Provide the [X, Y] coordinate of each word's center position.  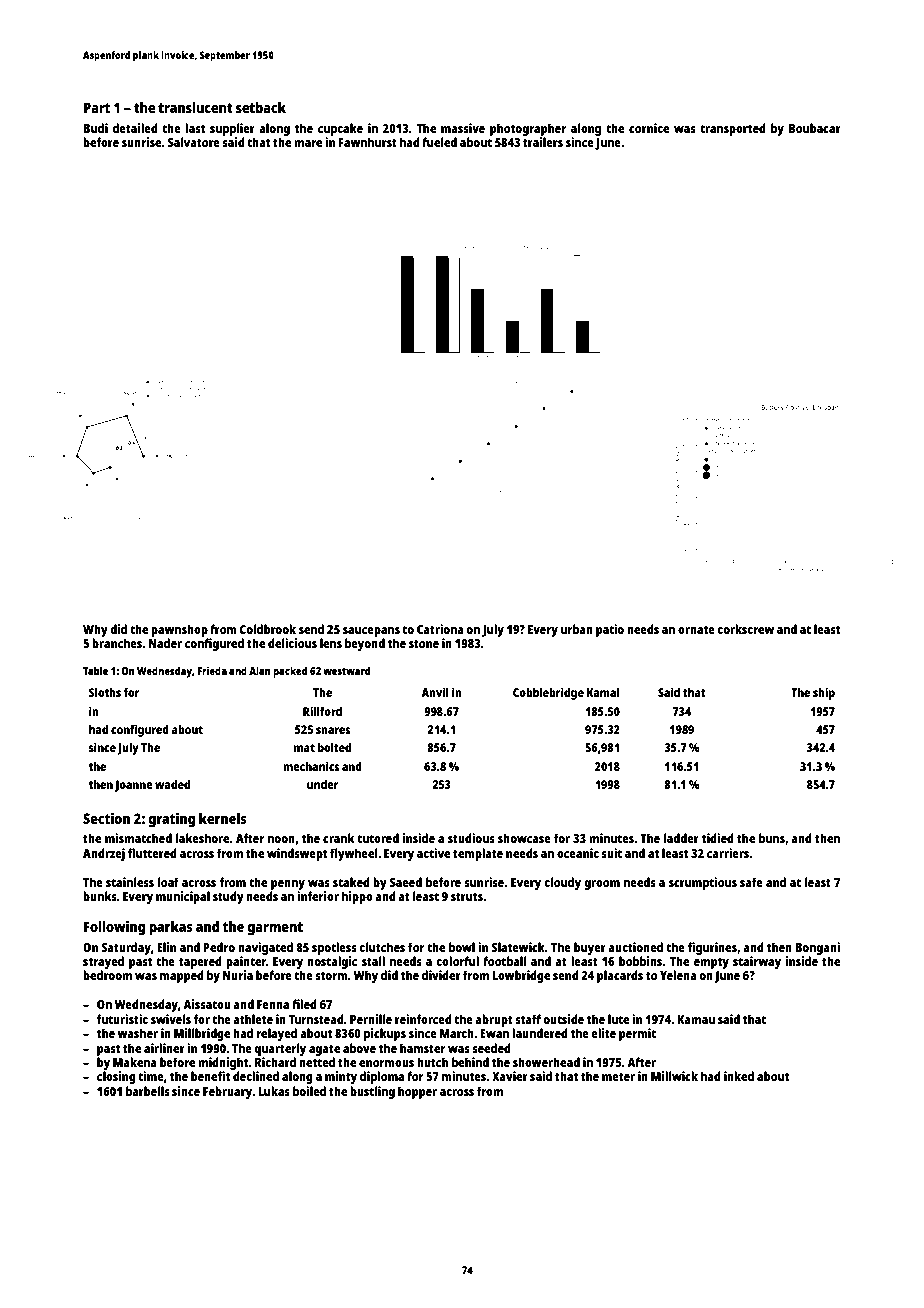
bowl [462, 947]
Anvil [435, 692]
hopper [417, 1092]
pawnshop [179, 630]
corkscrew [745, 629]
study [228, 897]
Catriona [440, 629]
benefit [210, 1076]
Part [97, 107]
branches [117, 643]
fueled [439, 142]
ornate [696, 630]
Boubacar [815, 128]
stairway [757, 962]
